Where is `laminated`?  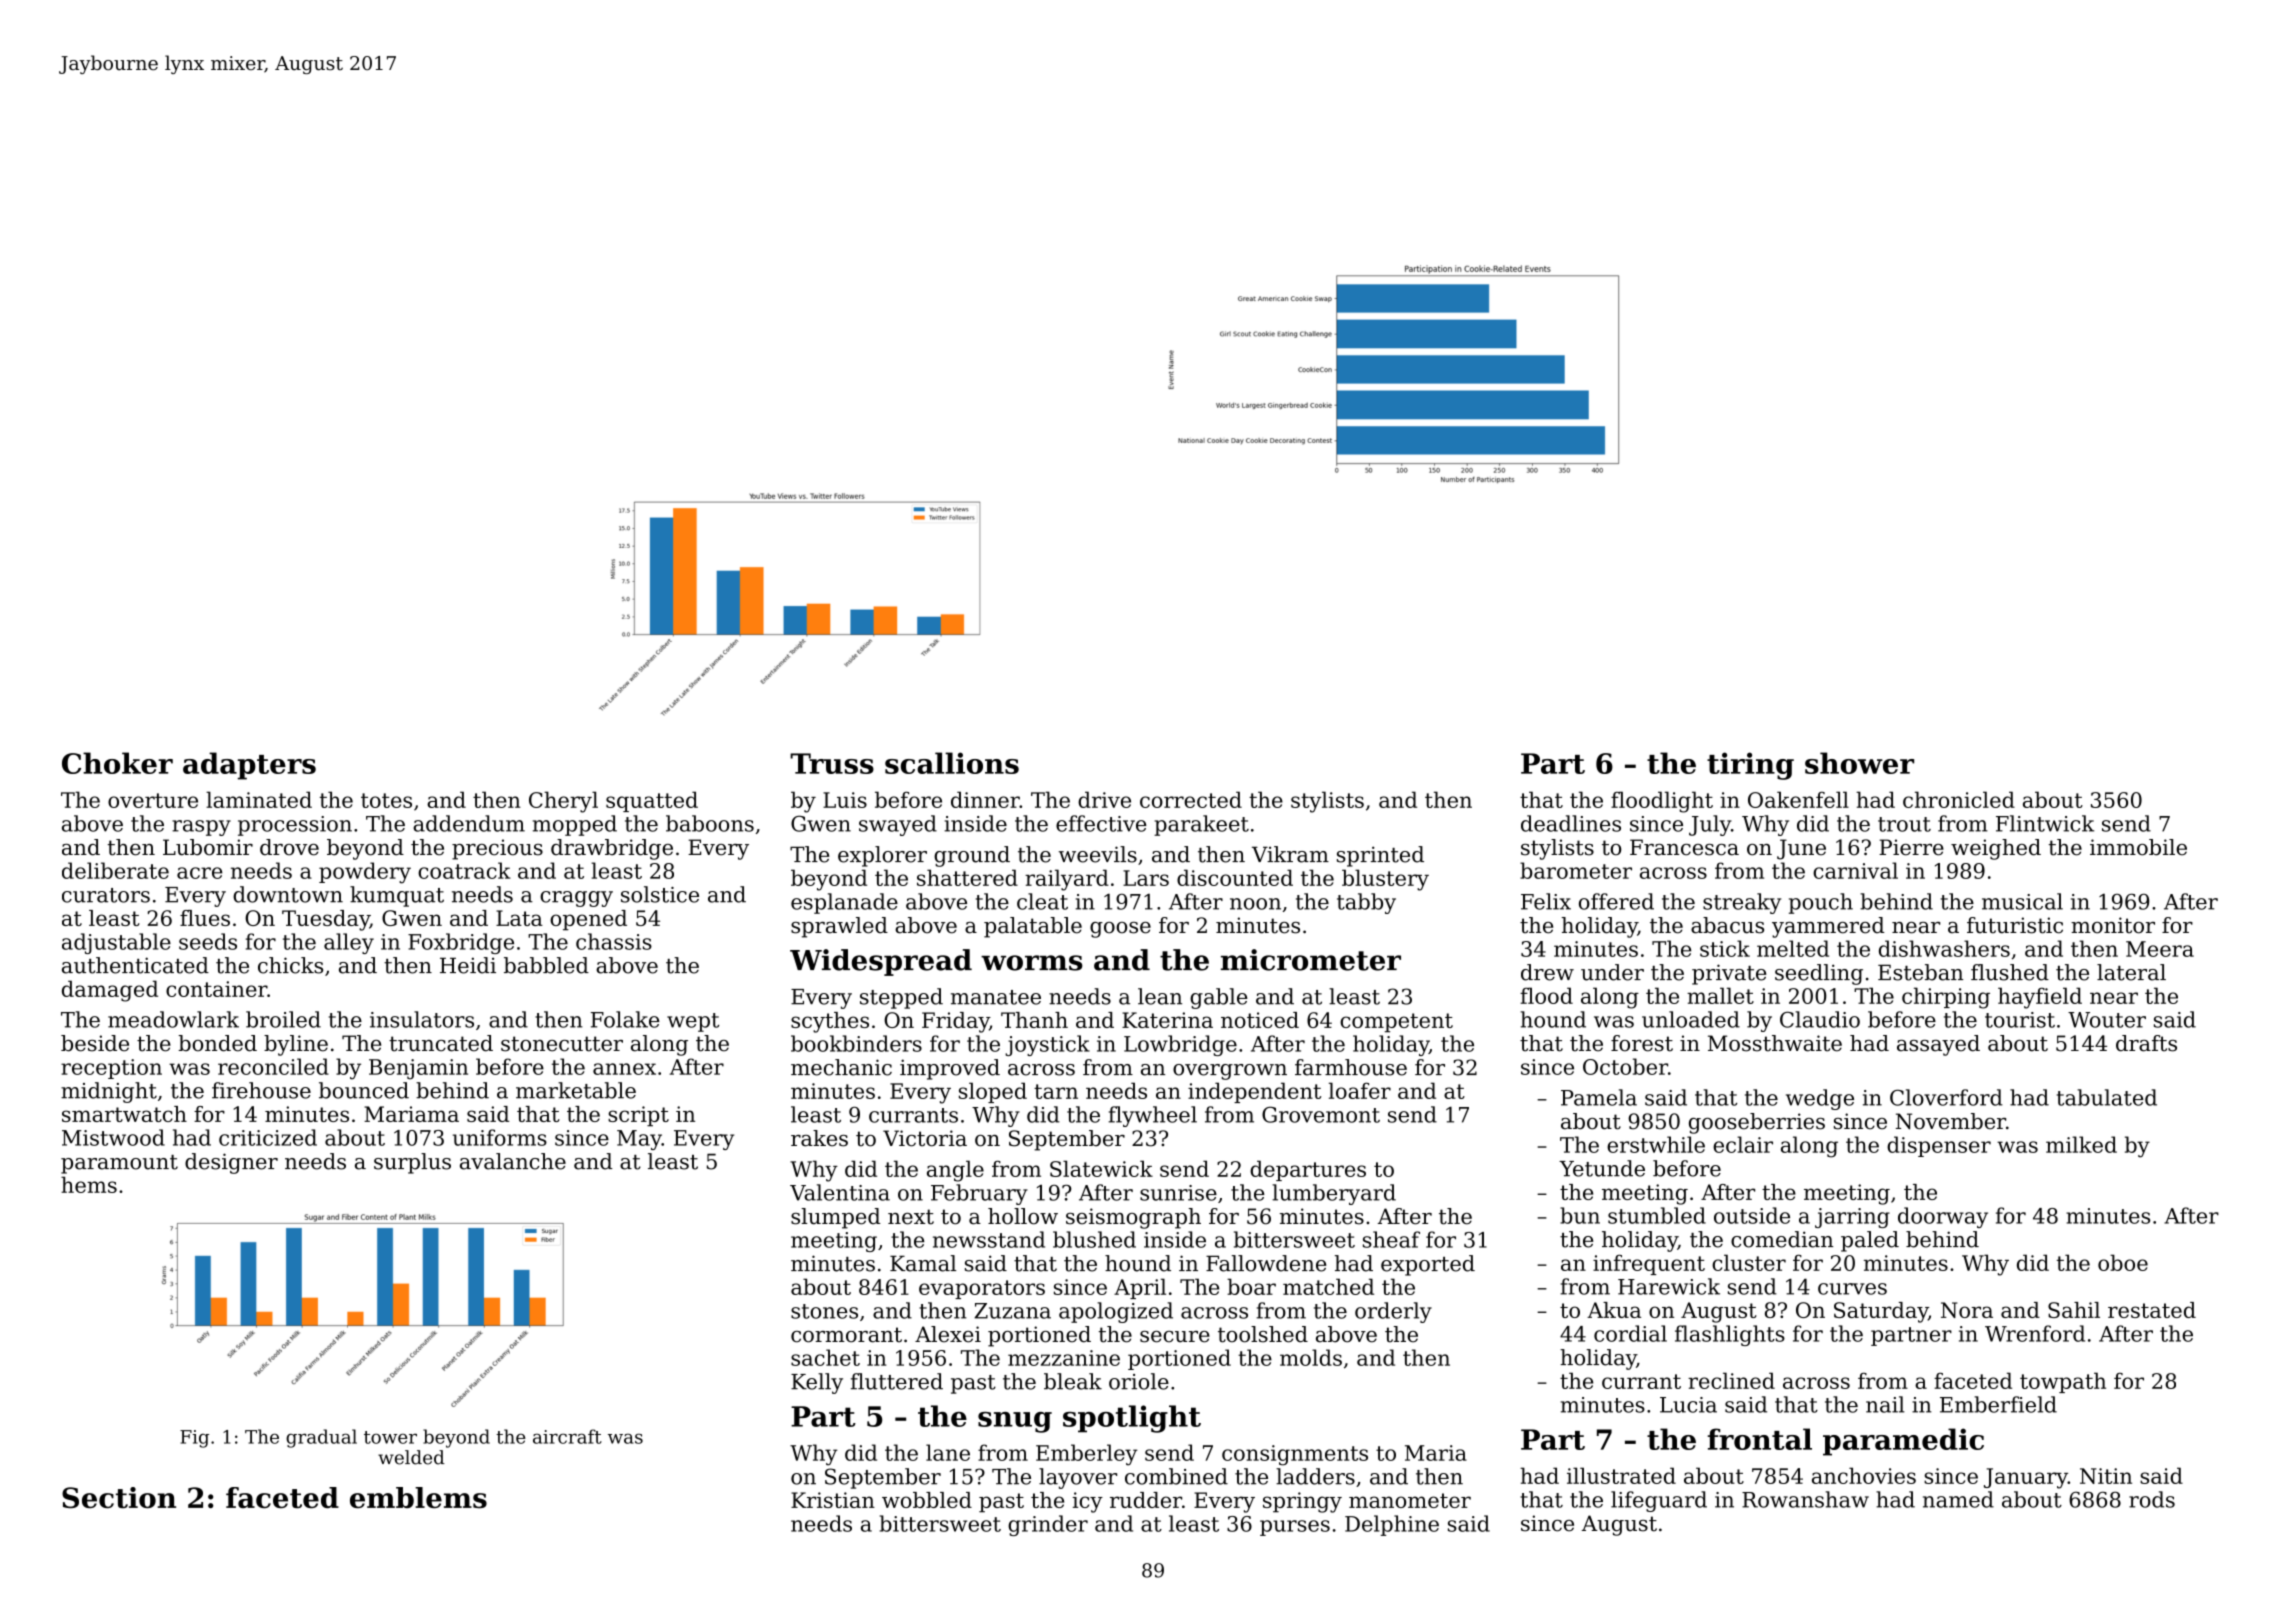
laminated is located at coordinates (259, 799).
